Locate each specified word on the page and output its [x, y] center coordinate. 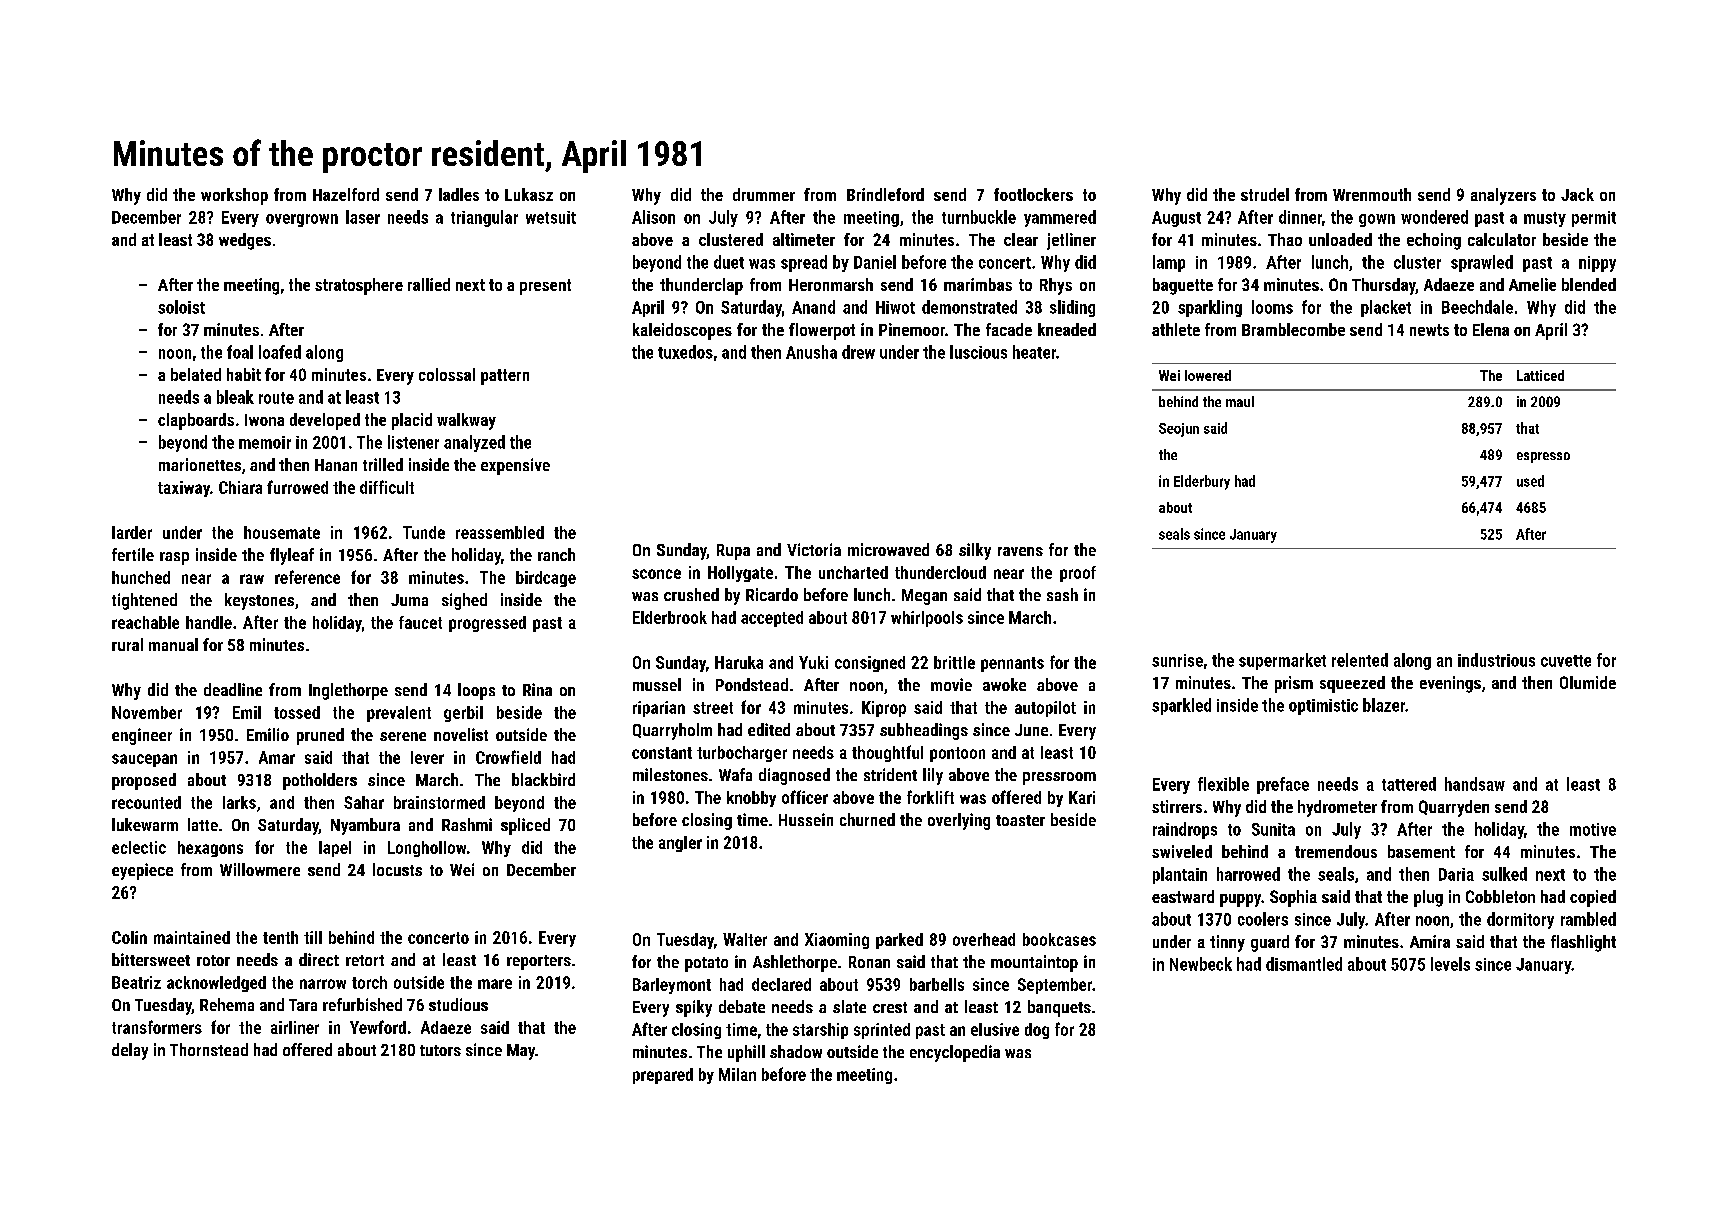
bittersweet [151, 959]
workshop [234, 196]
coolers [1263, 919]
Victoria [814, 549]
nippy [1597, 264]
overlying [959, 821]
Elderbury [1202, 482]
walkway [466, 421]
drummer [764, 194]
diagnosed [794, 776]
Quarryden [1454, 808]
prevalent [399, 714]
